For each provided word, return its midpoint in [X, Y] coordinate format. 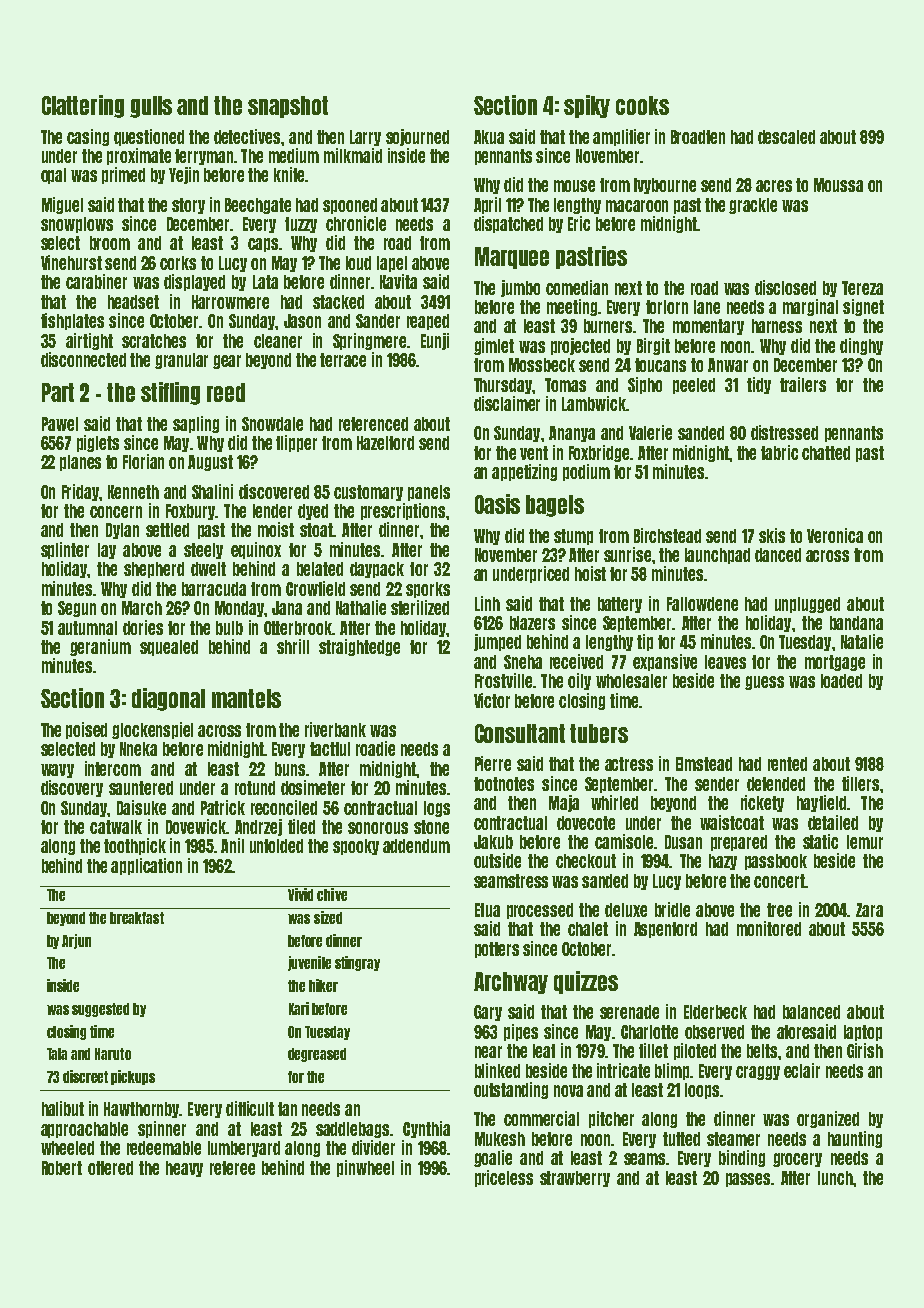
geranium [100, 647]
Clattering [83, 106]
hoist [590, 573]
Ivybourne [665, 186]
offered [110, 1168]
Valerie [650, 432]
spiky [587, 106]
